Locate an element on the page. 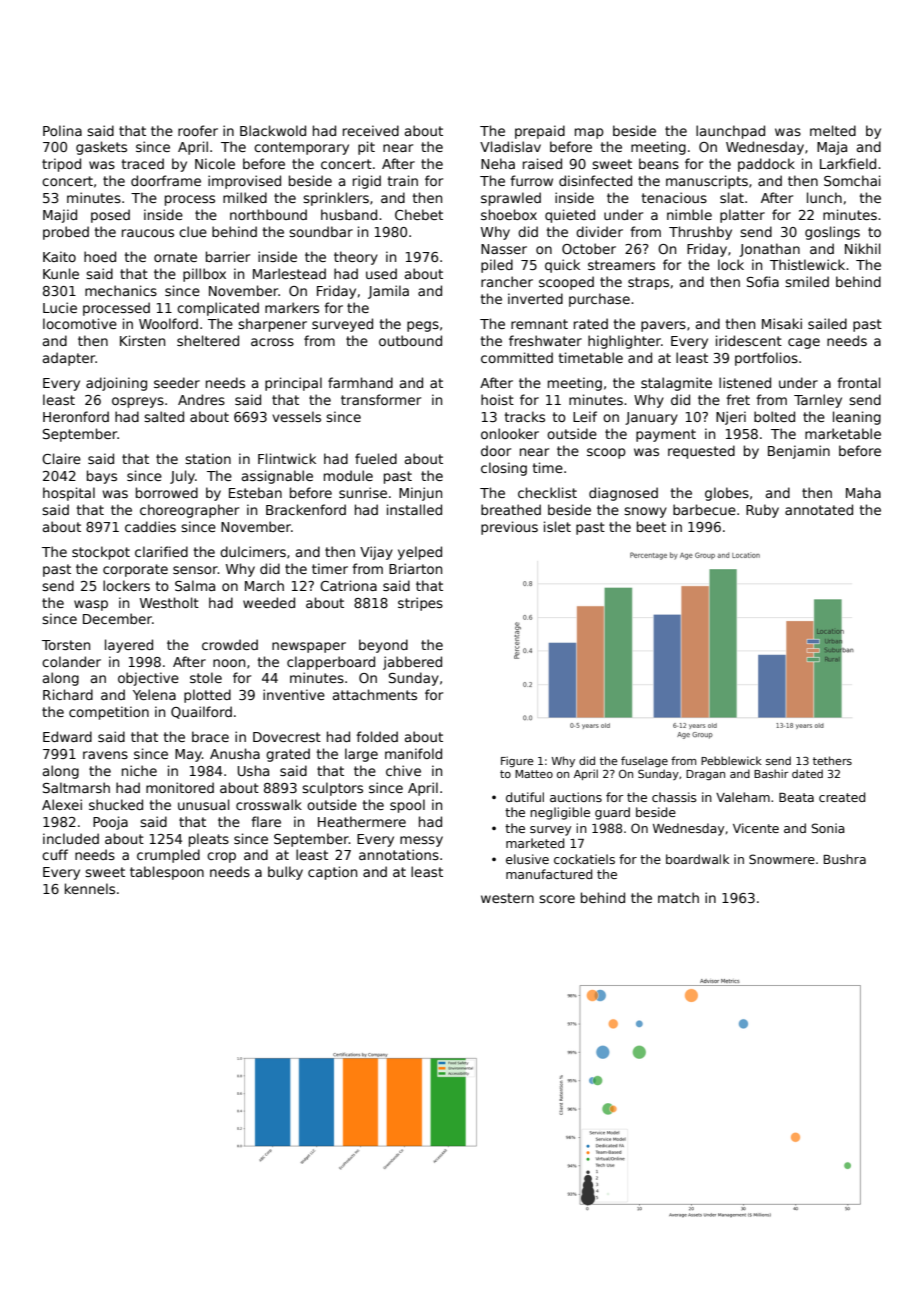 The image size is (924, 1308). Larkfield is located at coordinates (848, 163).
